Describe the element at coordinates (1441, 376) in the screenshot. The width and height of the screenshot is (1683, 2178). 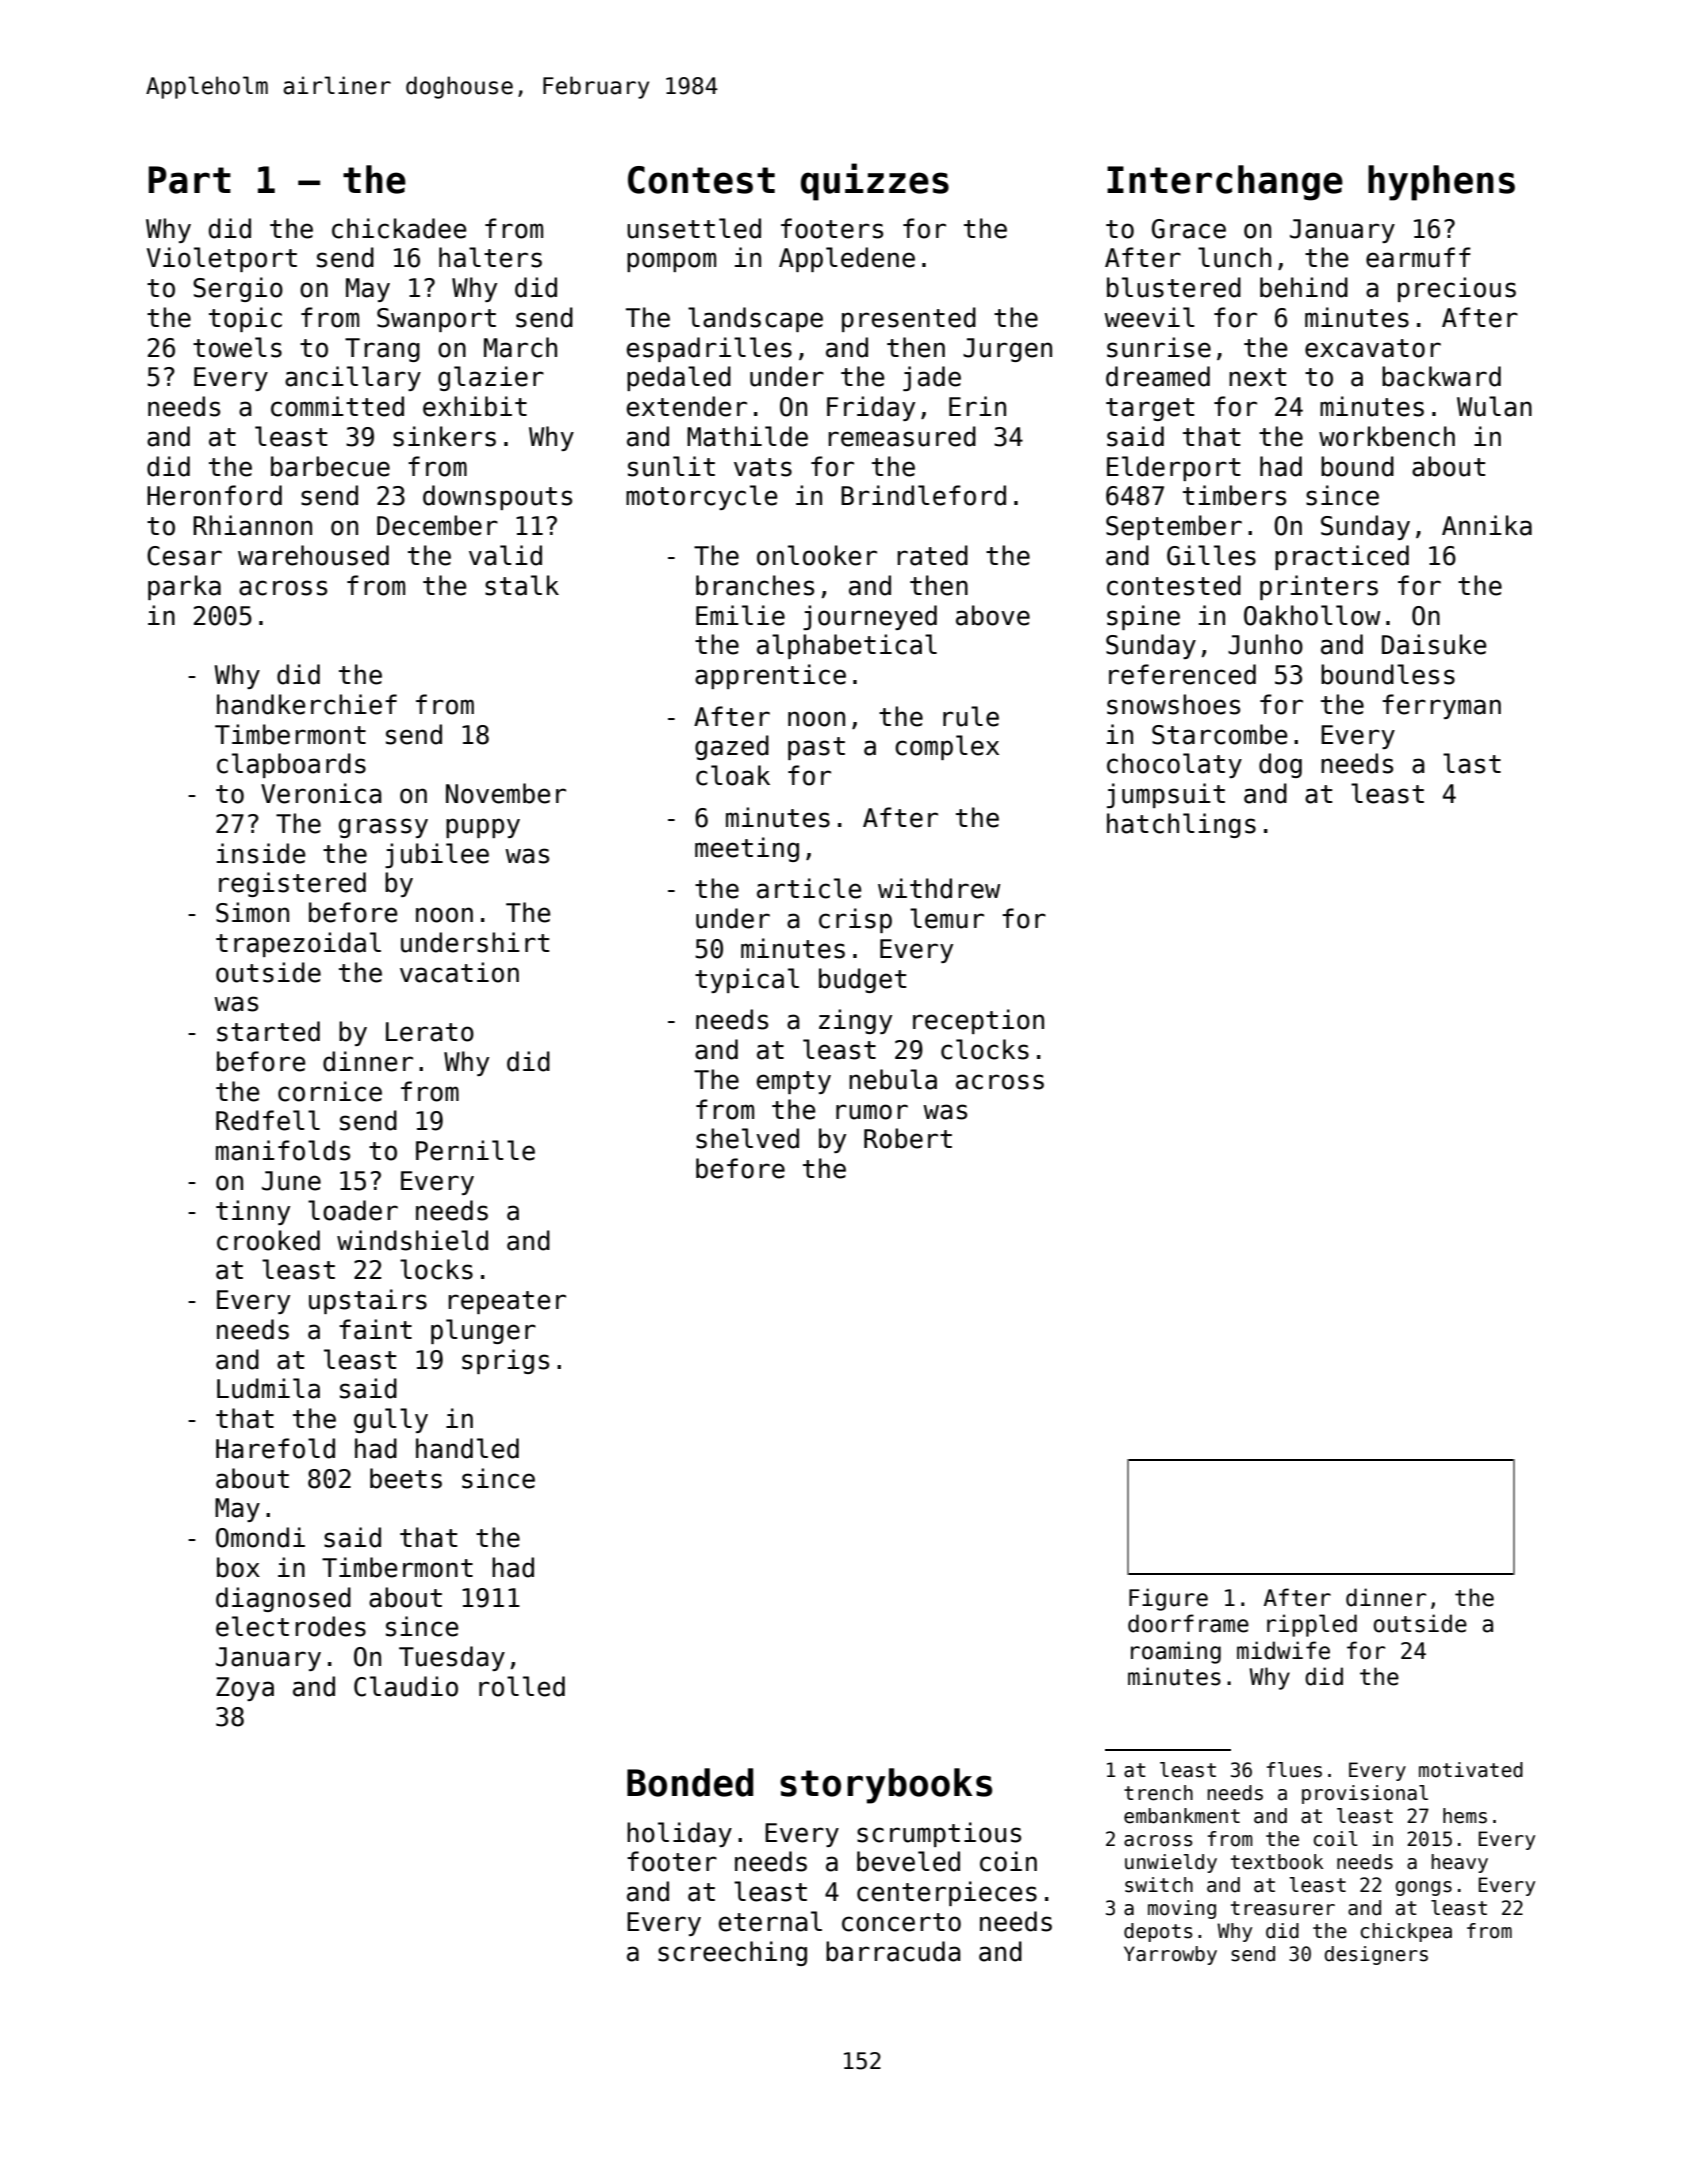
I see `backward` at that location.
